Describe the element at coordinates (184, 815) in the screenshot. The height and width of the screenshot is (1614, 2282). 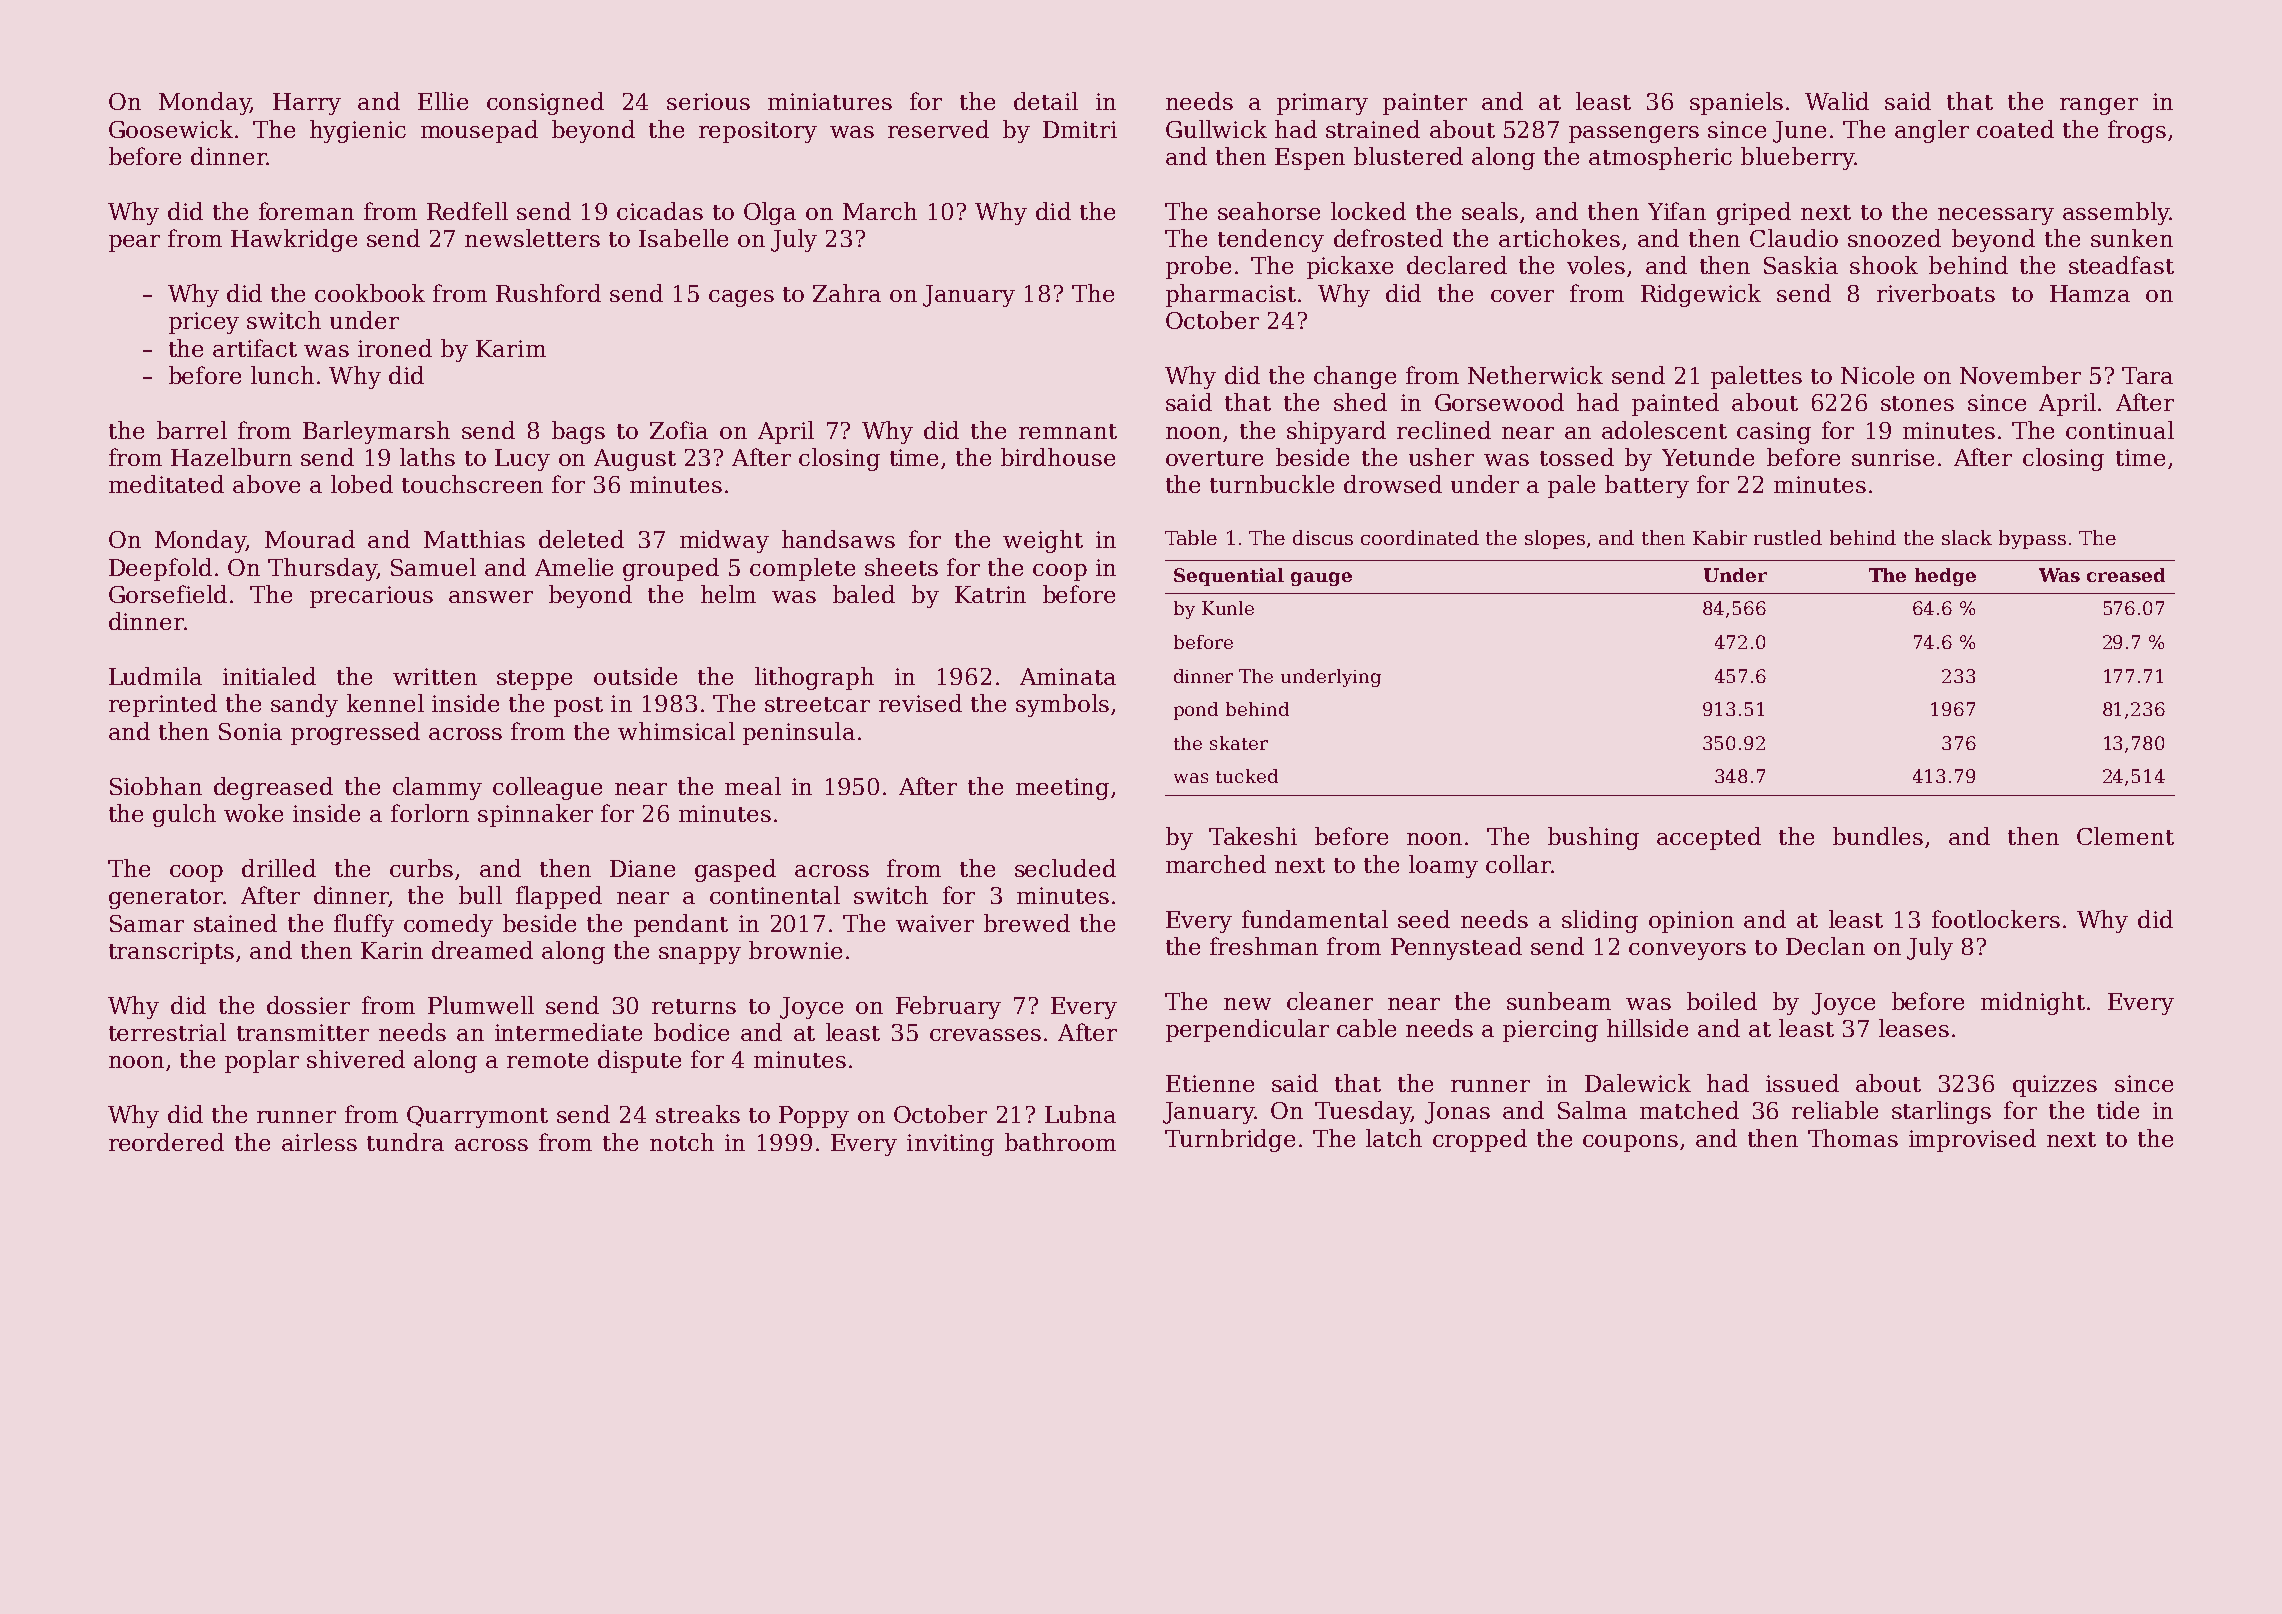
I see `gulch` at that location.
